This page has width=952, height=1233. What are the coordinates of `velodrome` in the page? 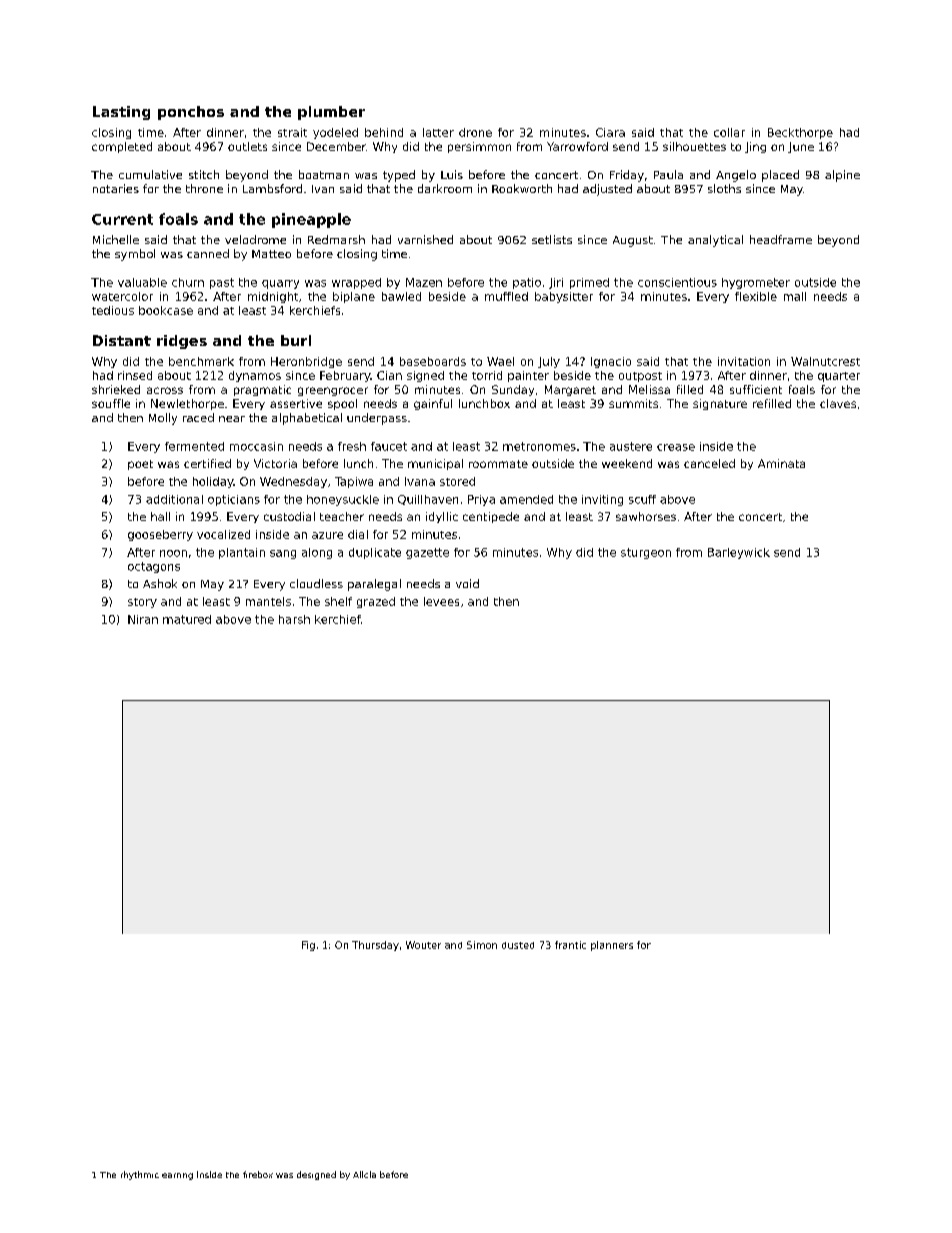 It's located at (255, 239).
